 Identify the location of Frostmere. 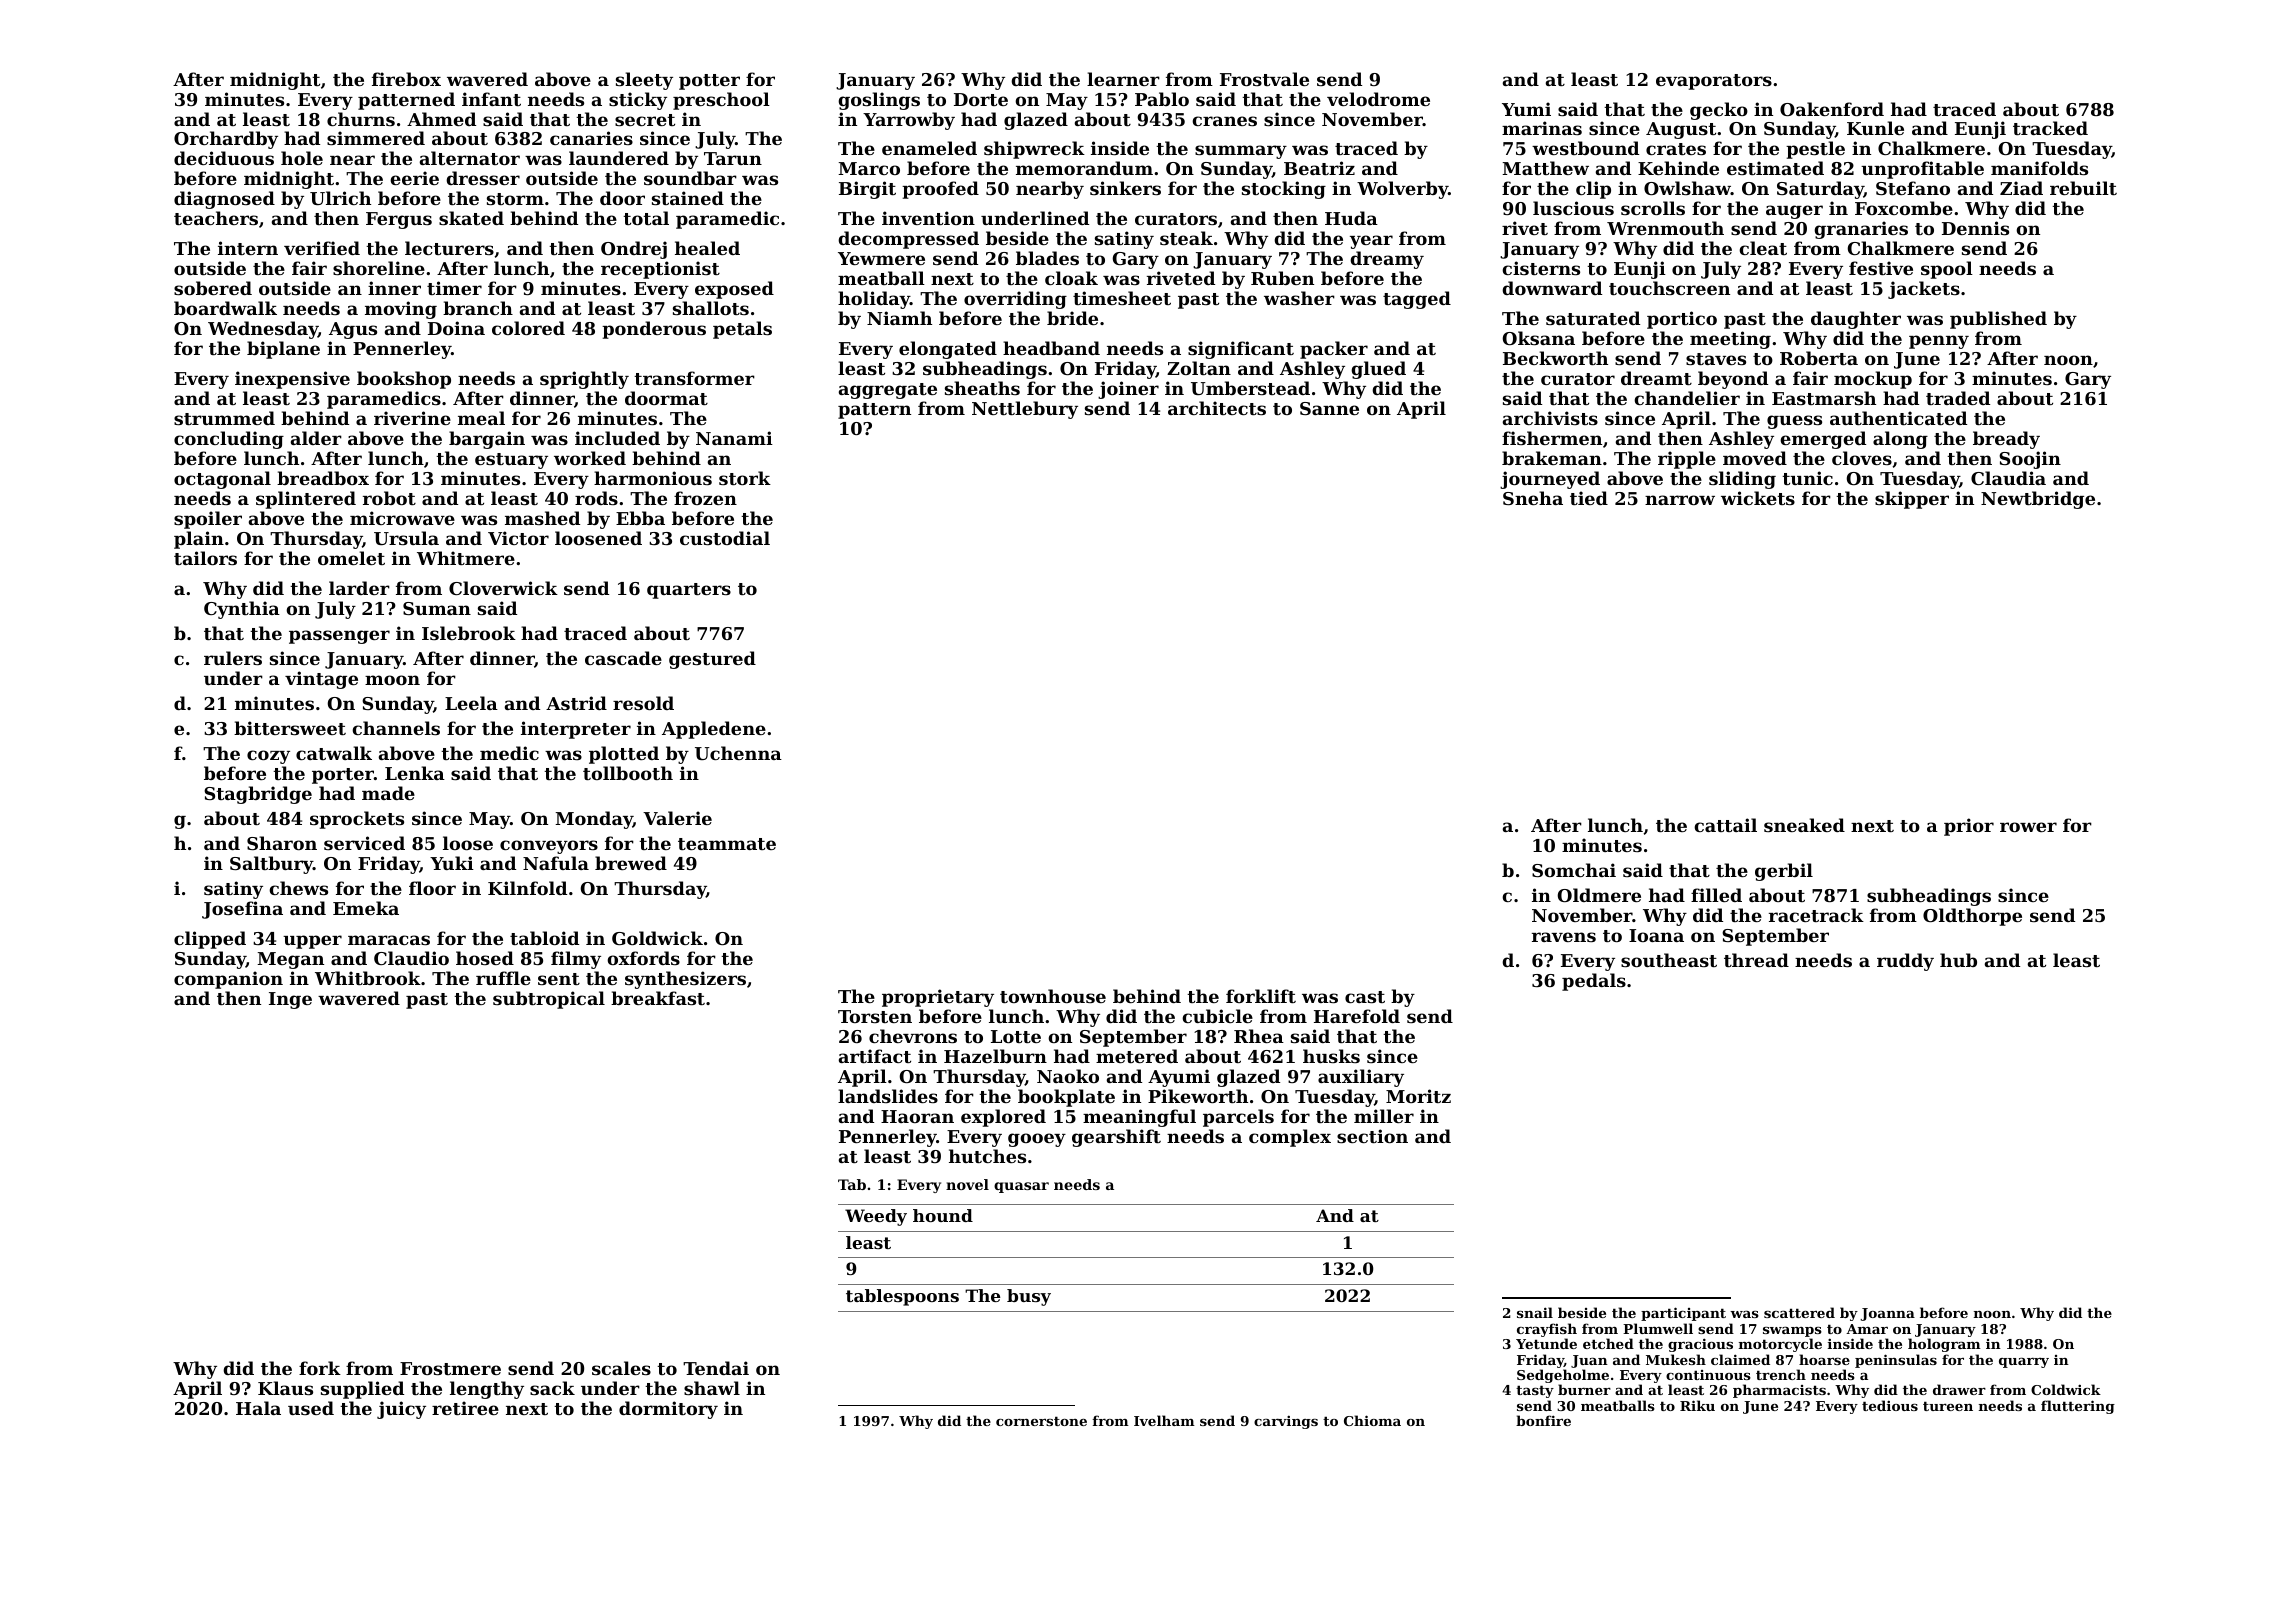
(450, 1368).
